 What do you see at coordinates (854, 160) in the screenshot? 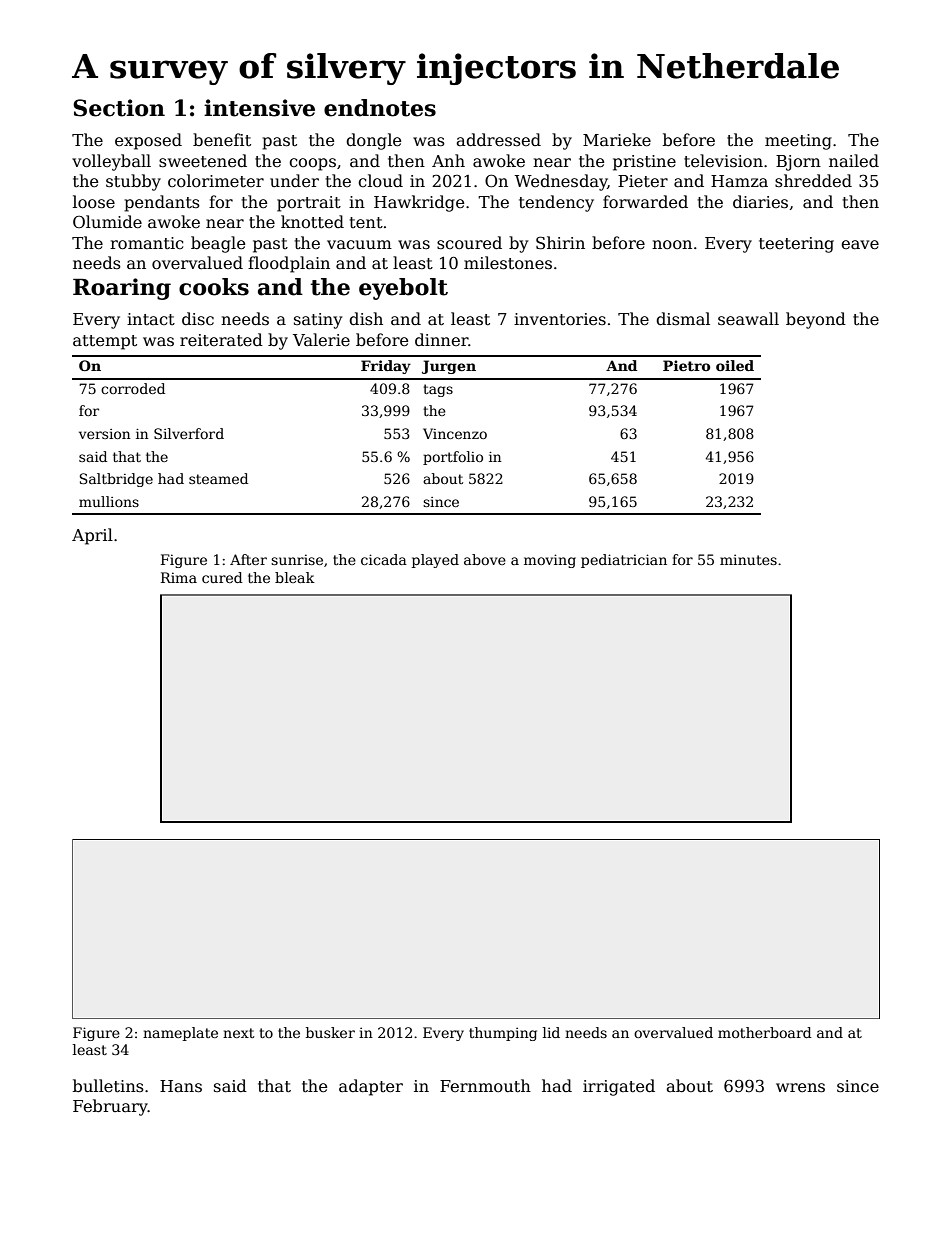
I see `nailed` at bounding box center [854, 160].
